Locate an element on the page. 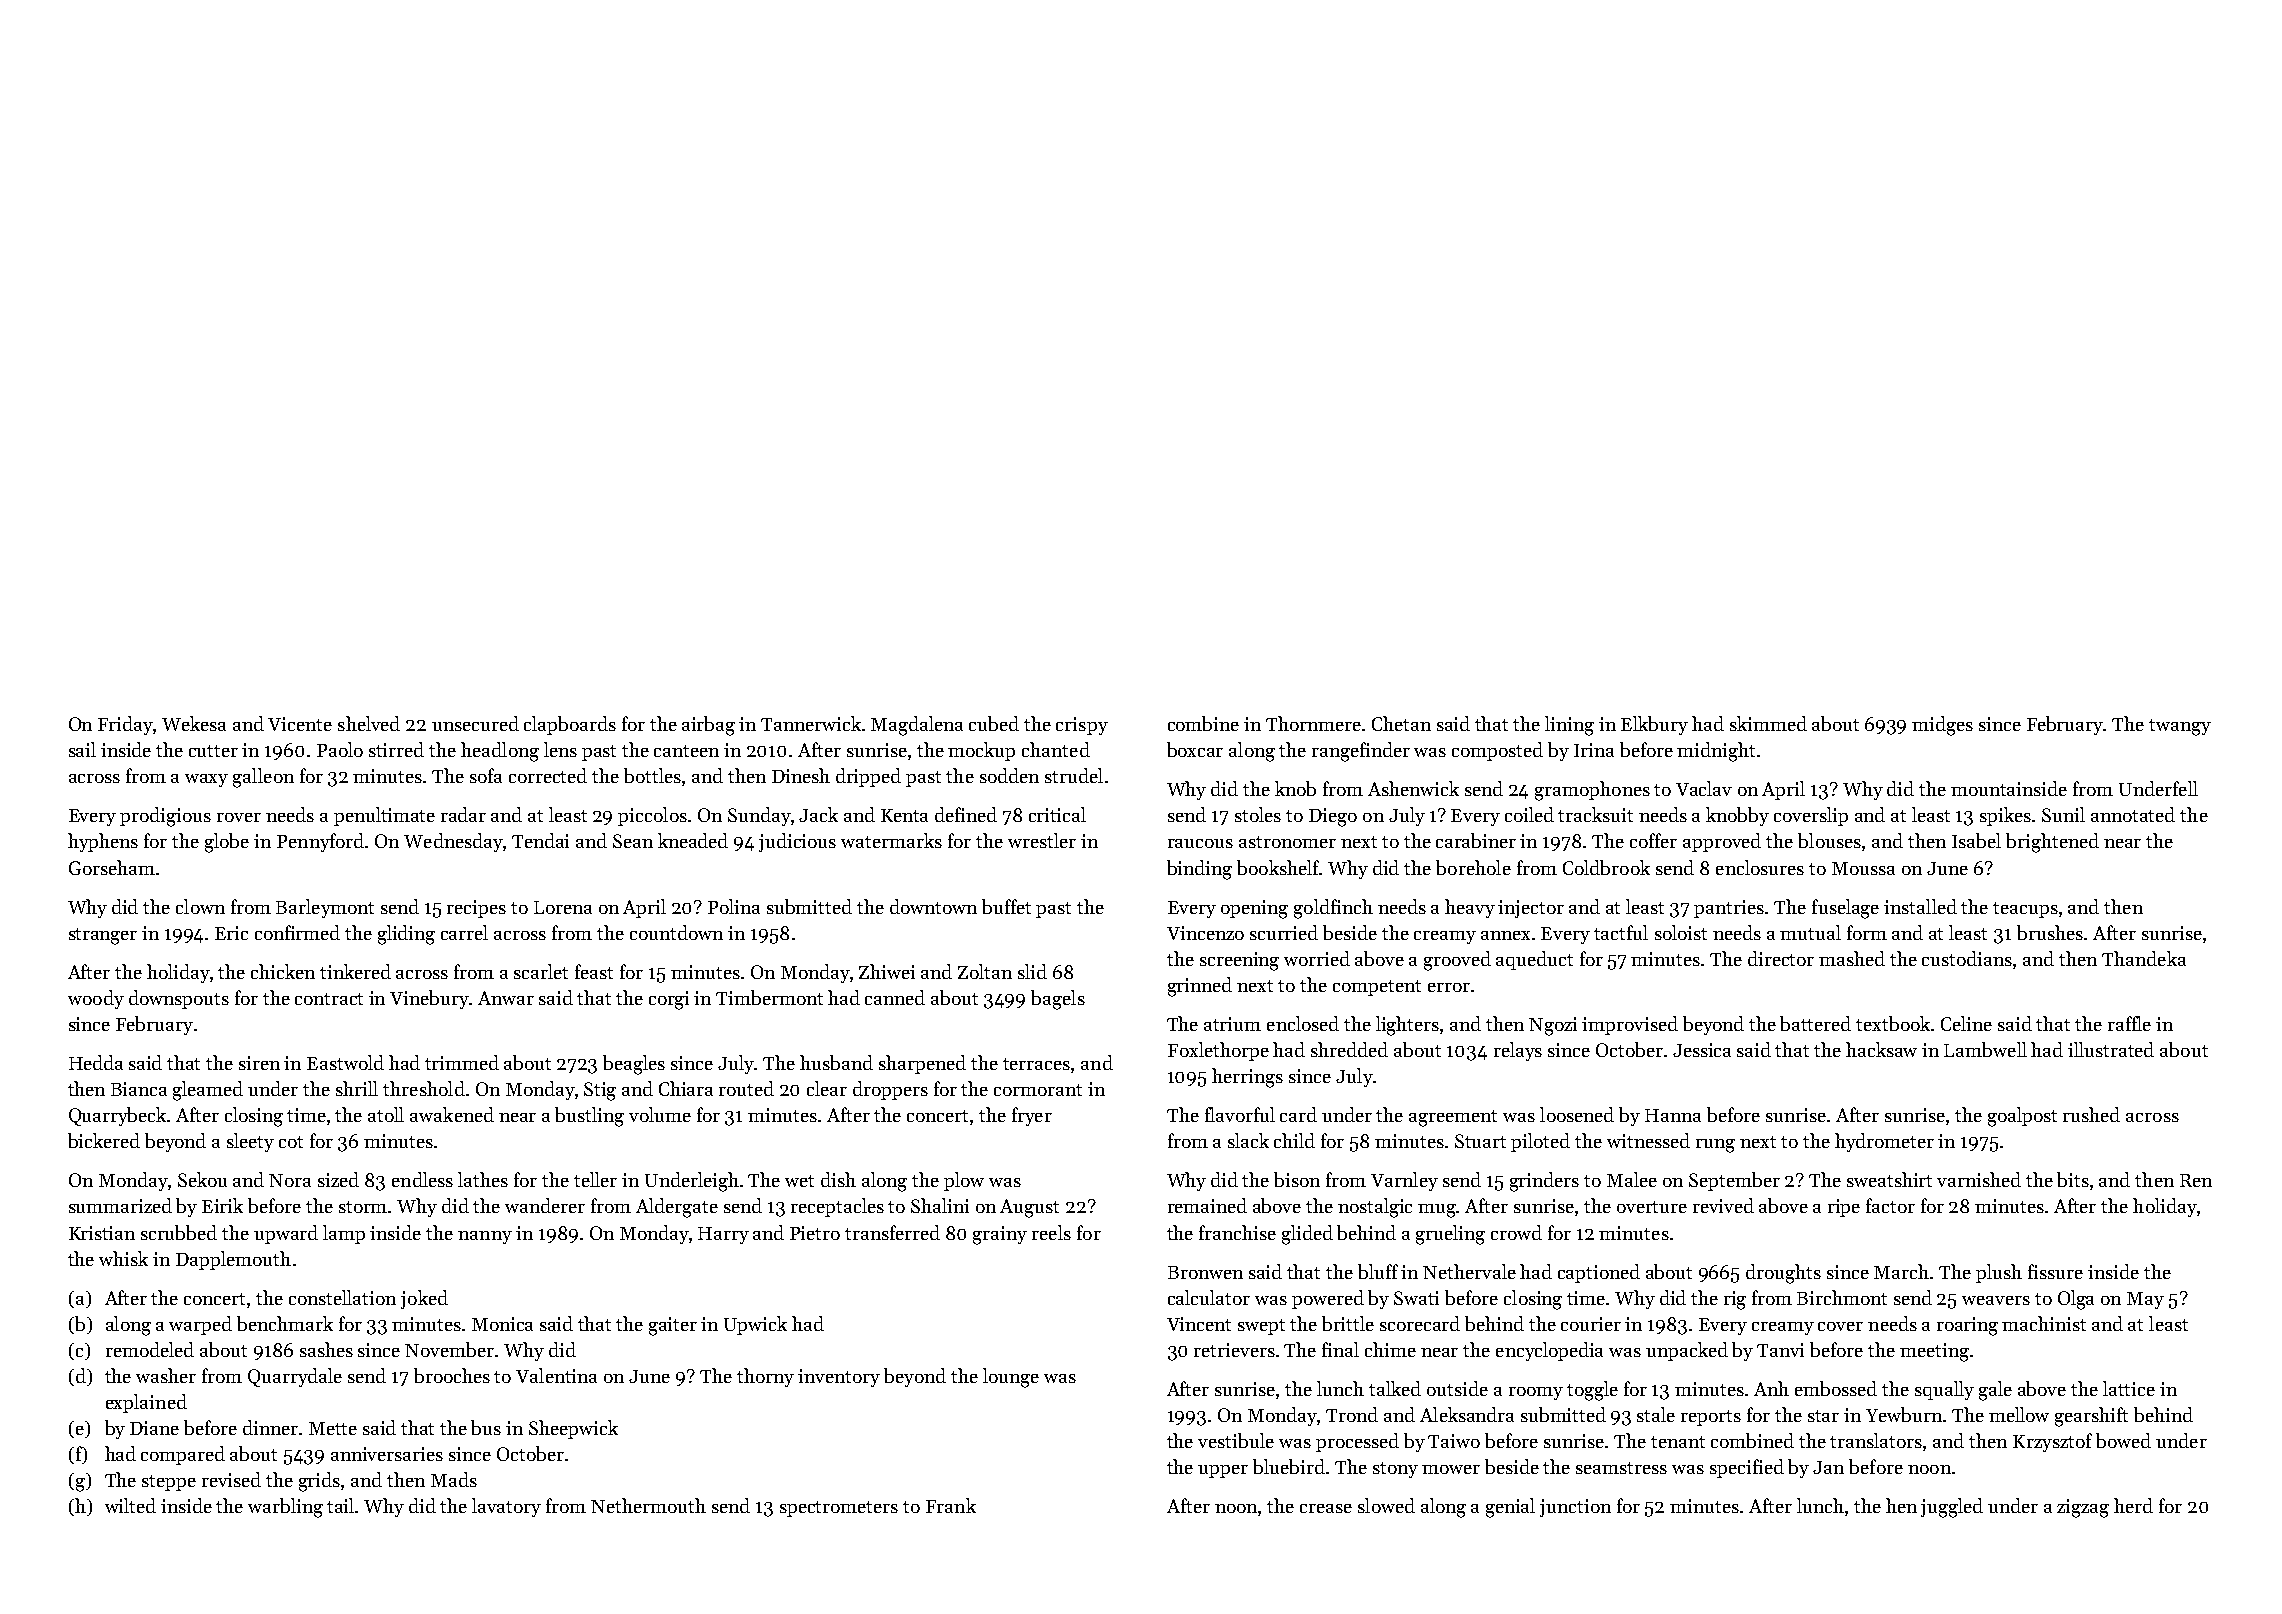  canteen is located at coordinates (686, 751).
